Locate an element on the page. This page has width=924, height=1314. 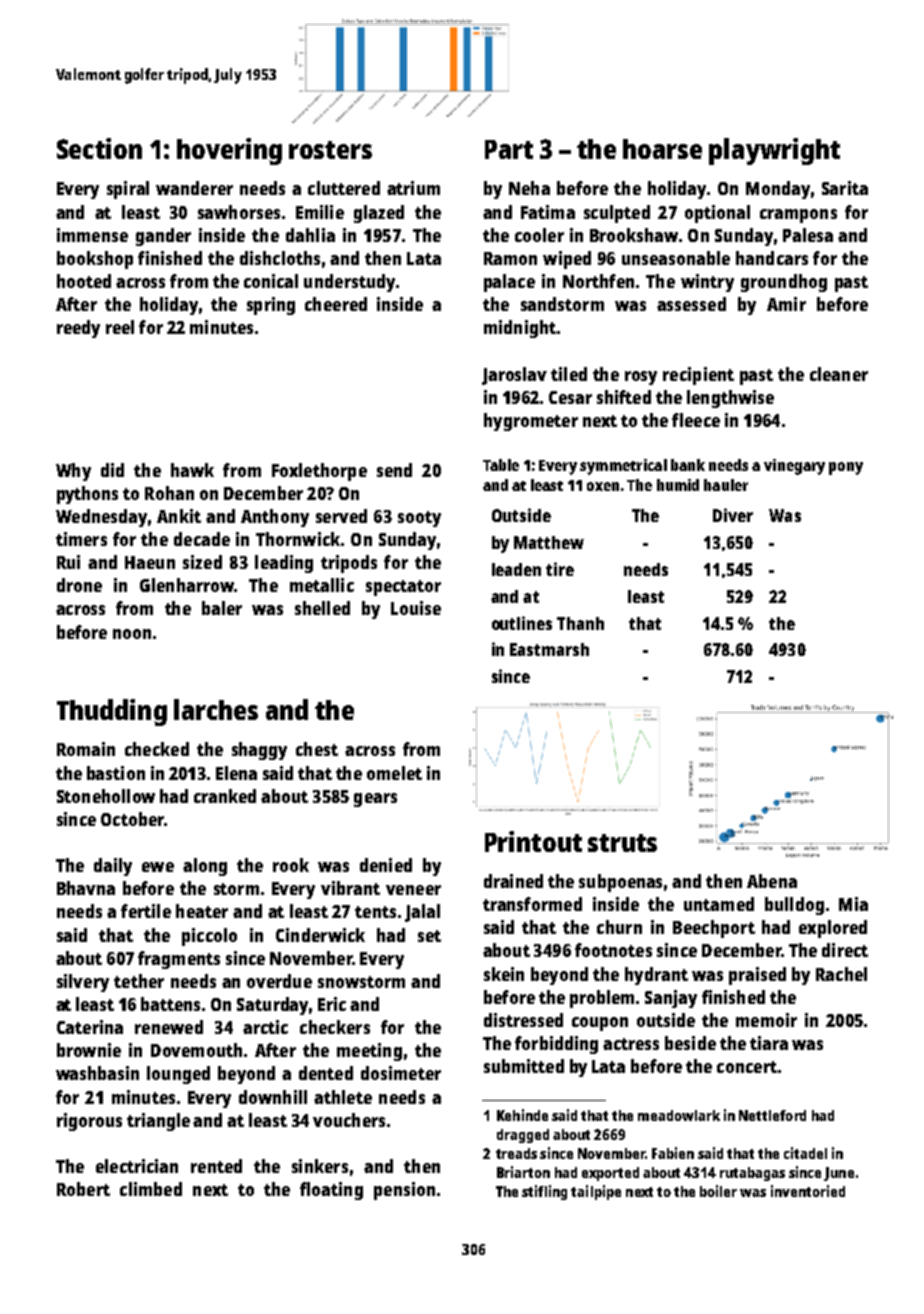
palace is located at coordinates (509, 283).
